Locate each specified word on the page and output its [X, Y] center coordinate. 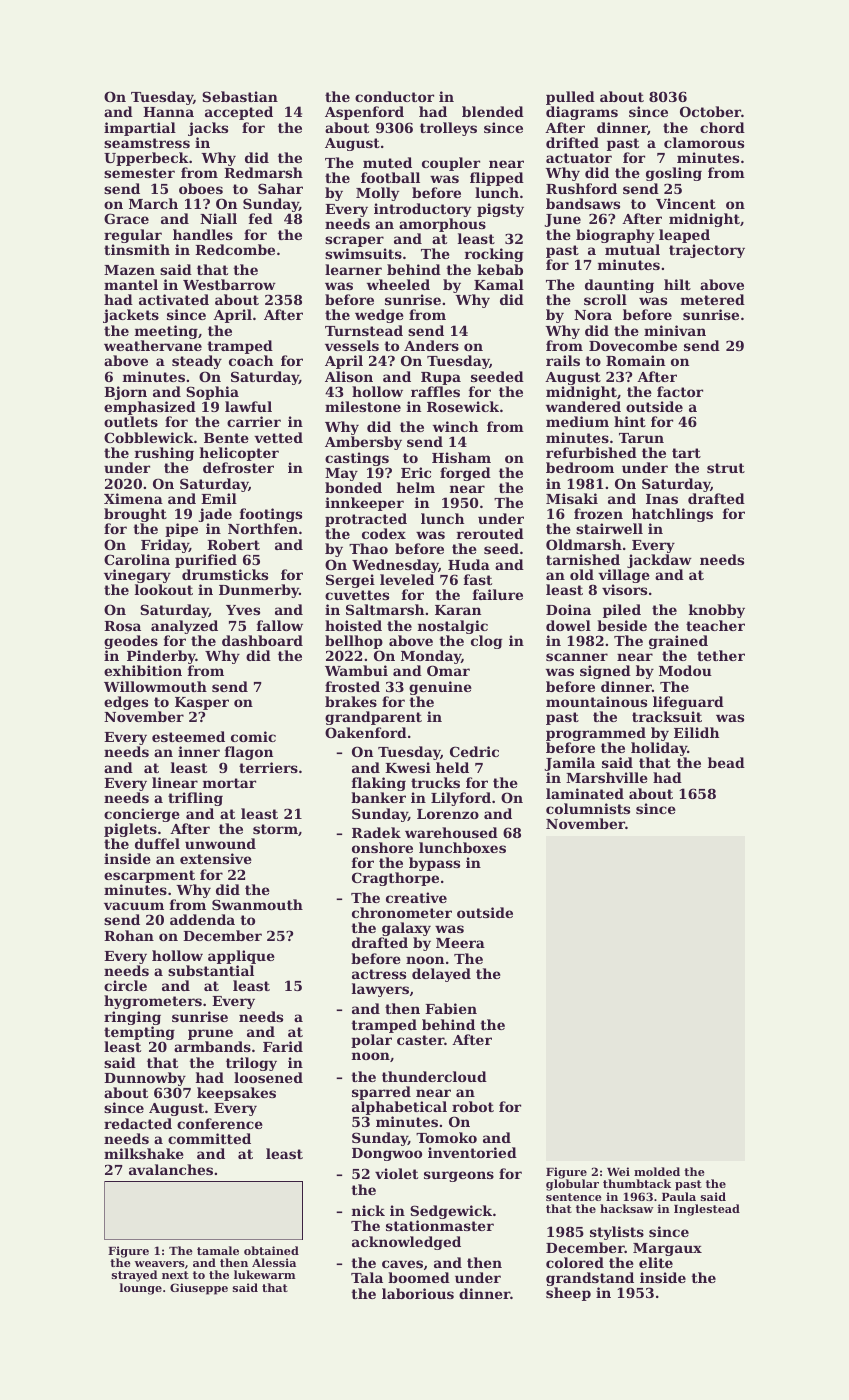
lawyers [380, 990]
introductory [422, 210]
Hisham [461, 457]
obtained [271, 1250]
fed [261, 218]
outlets [131, 421]
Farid [283, 1046]
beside [622, 625]
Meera [460, 943]
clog [486, 642]
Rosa [122, 626]
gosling [674, 174]
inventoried [472, 1152]
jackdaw [659, 561]
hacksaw [627, 1208]
